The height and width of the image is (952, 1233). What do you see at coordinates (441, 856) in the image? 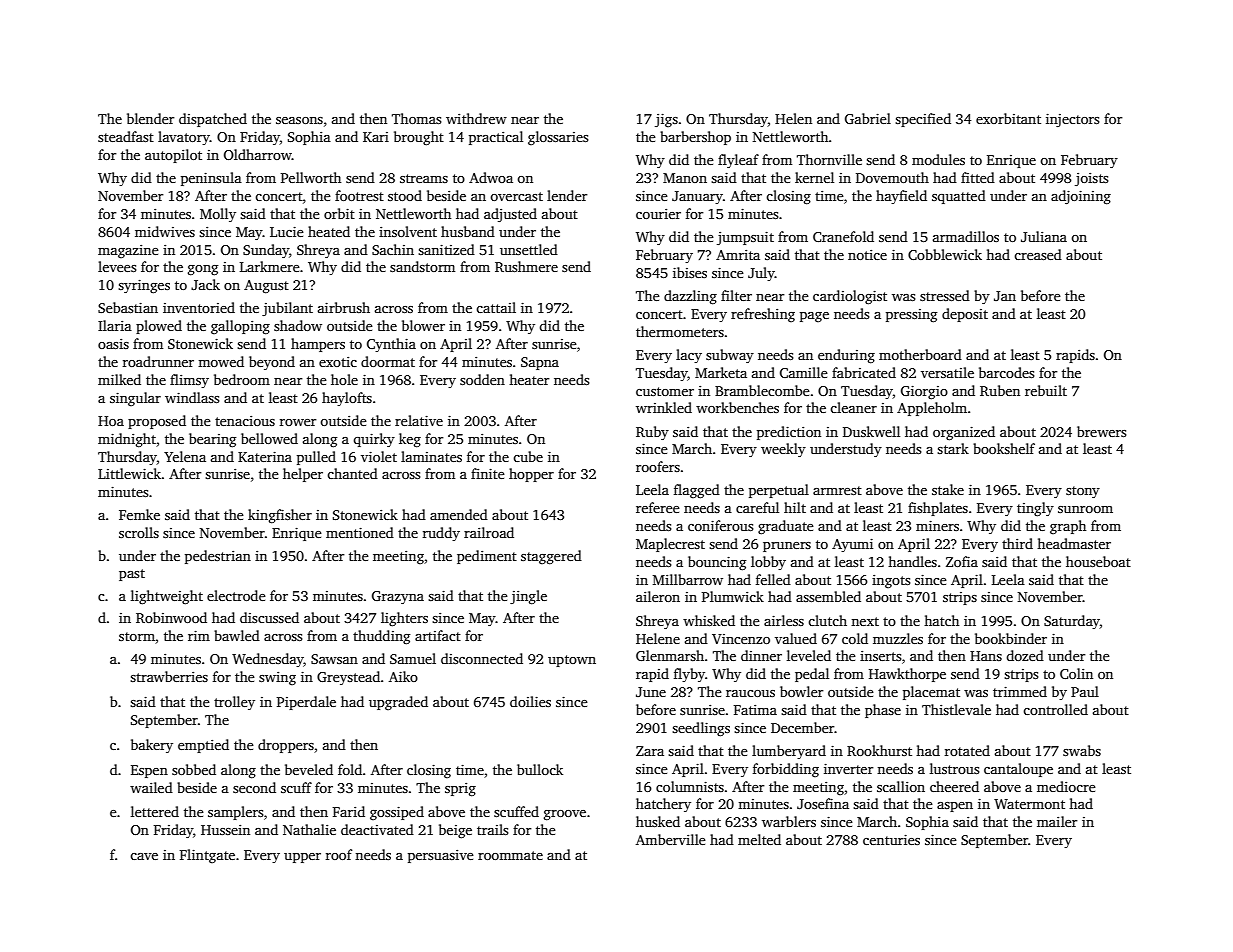
I see `persuasive` at bounding box center [441, 856].
